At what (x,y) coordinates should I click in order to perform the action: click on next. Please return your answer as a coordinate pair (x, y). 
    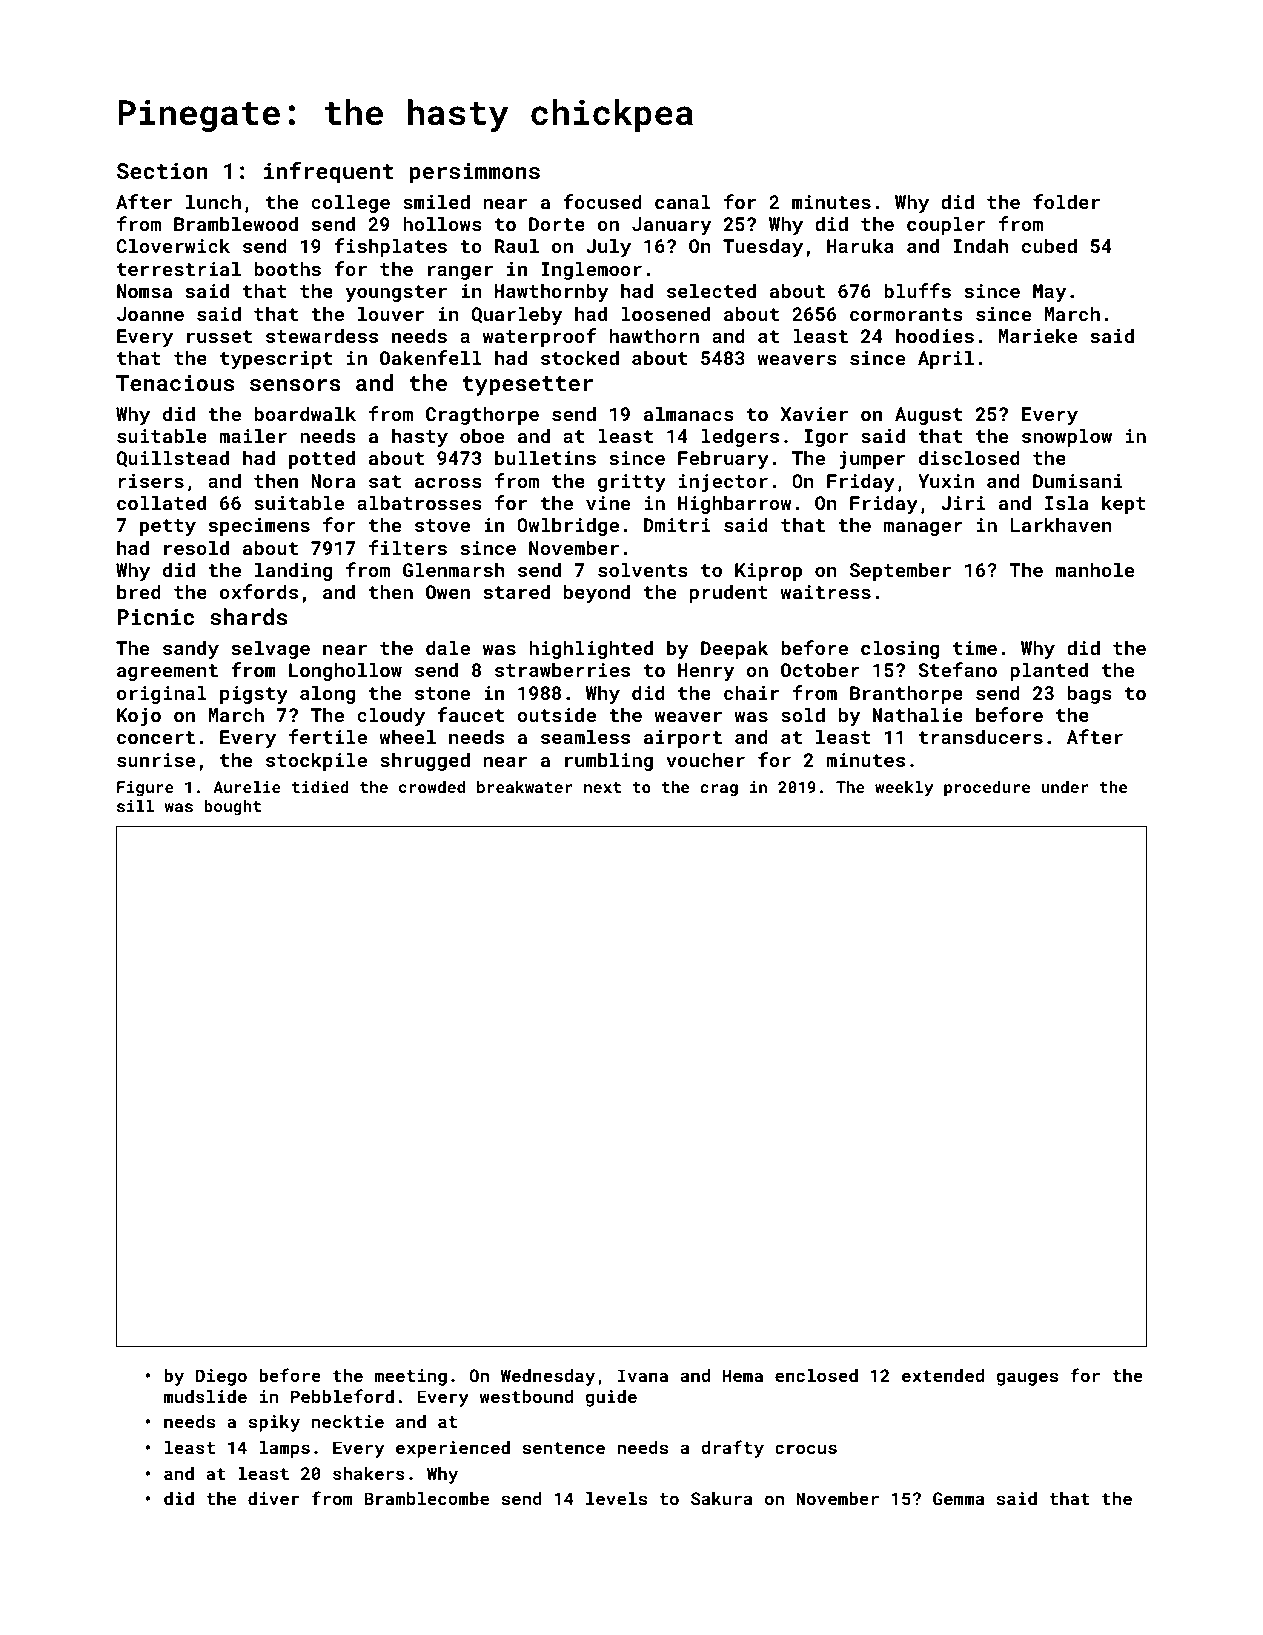
    Looking at the image, I should click on (602, 787).
